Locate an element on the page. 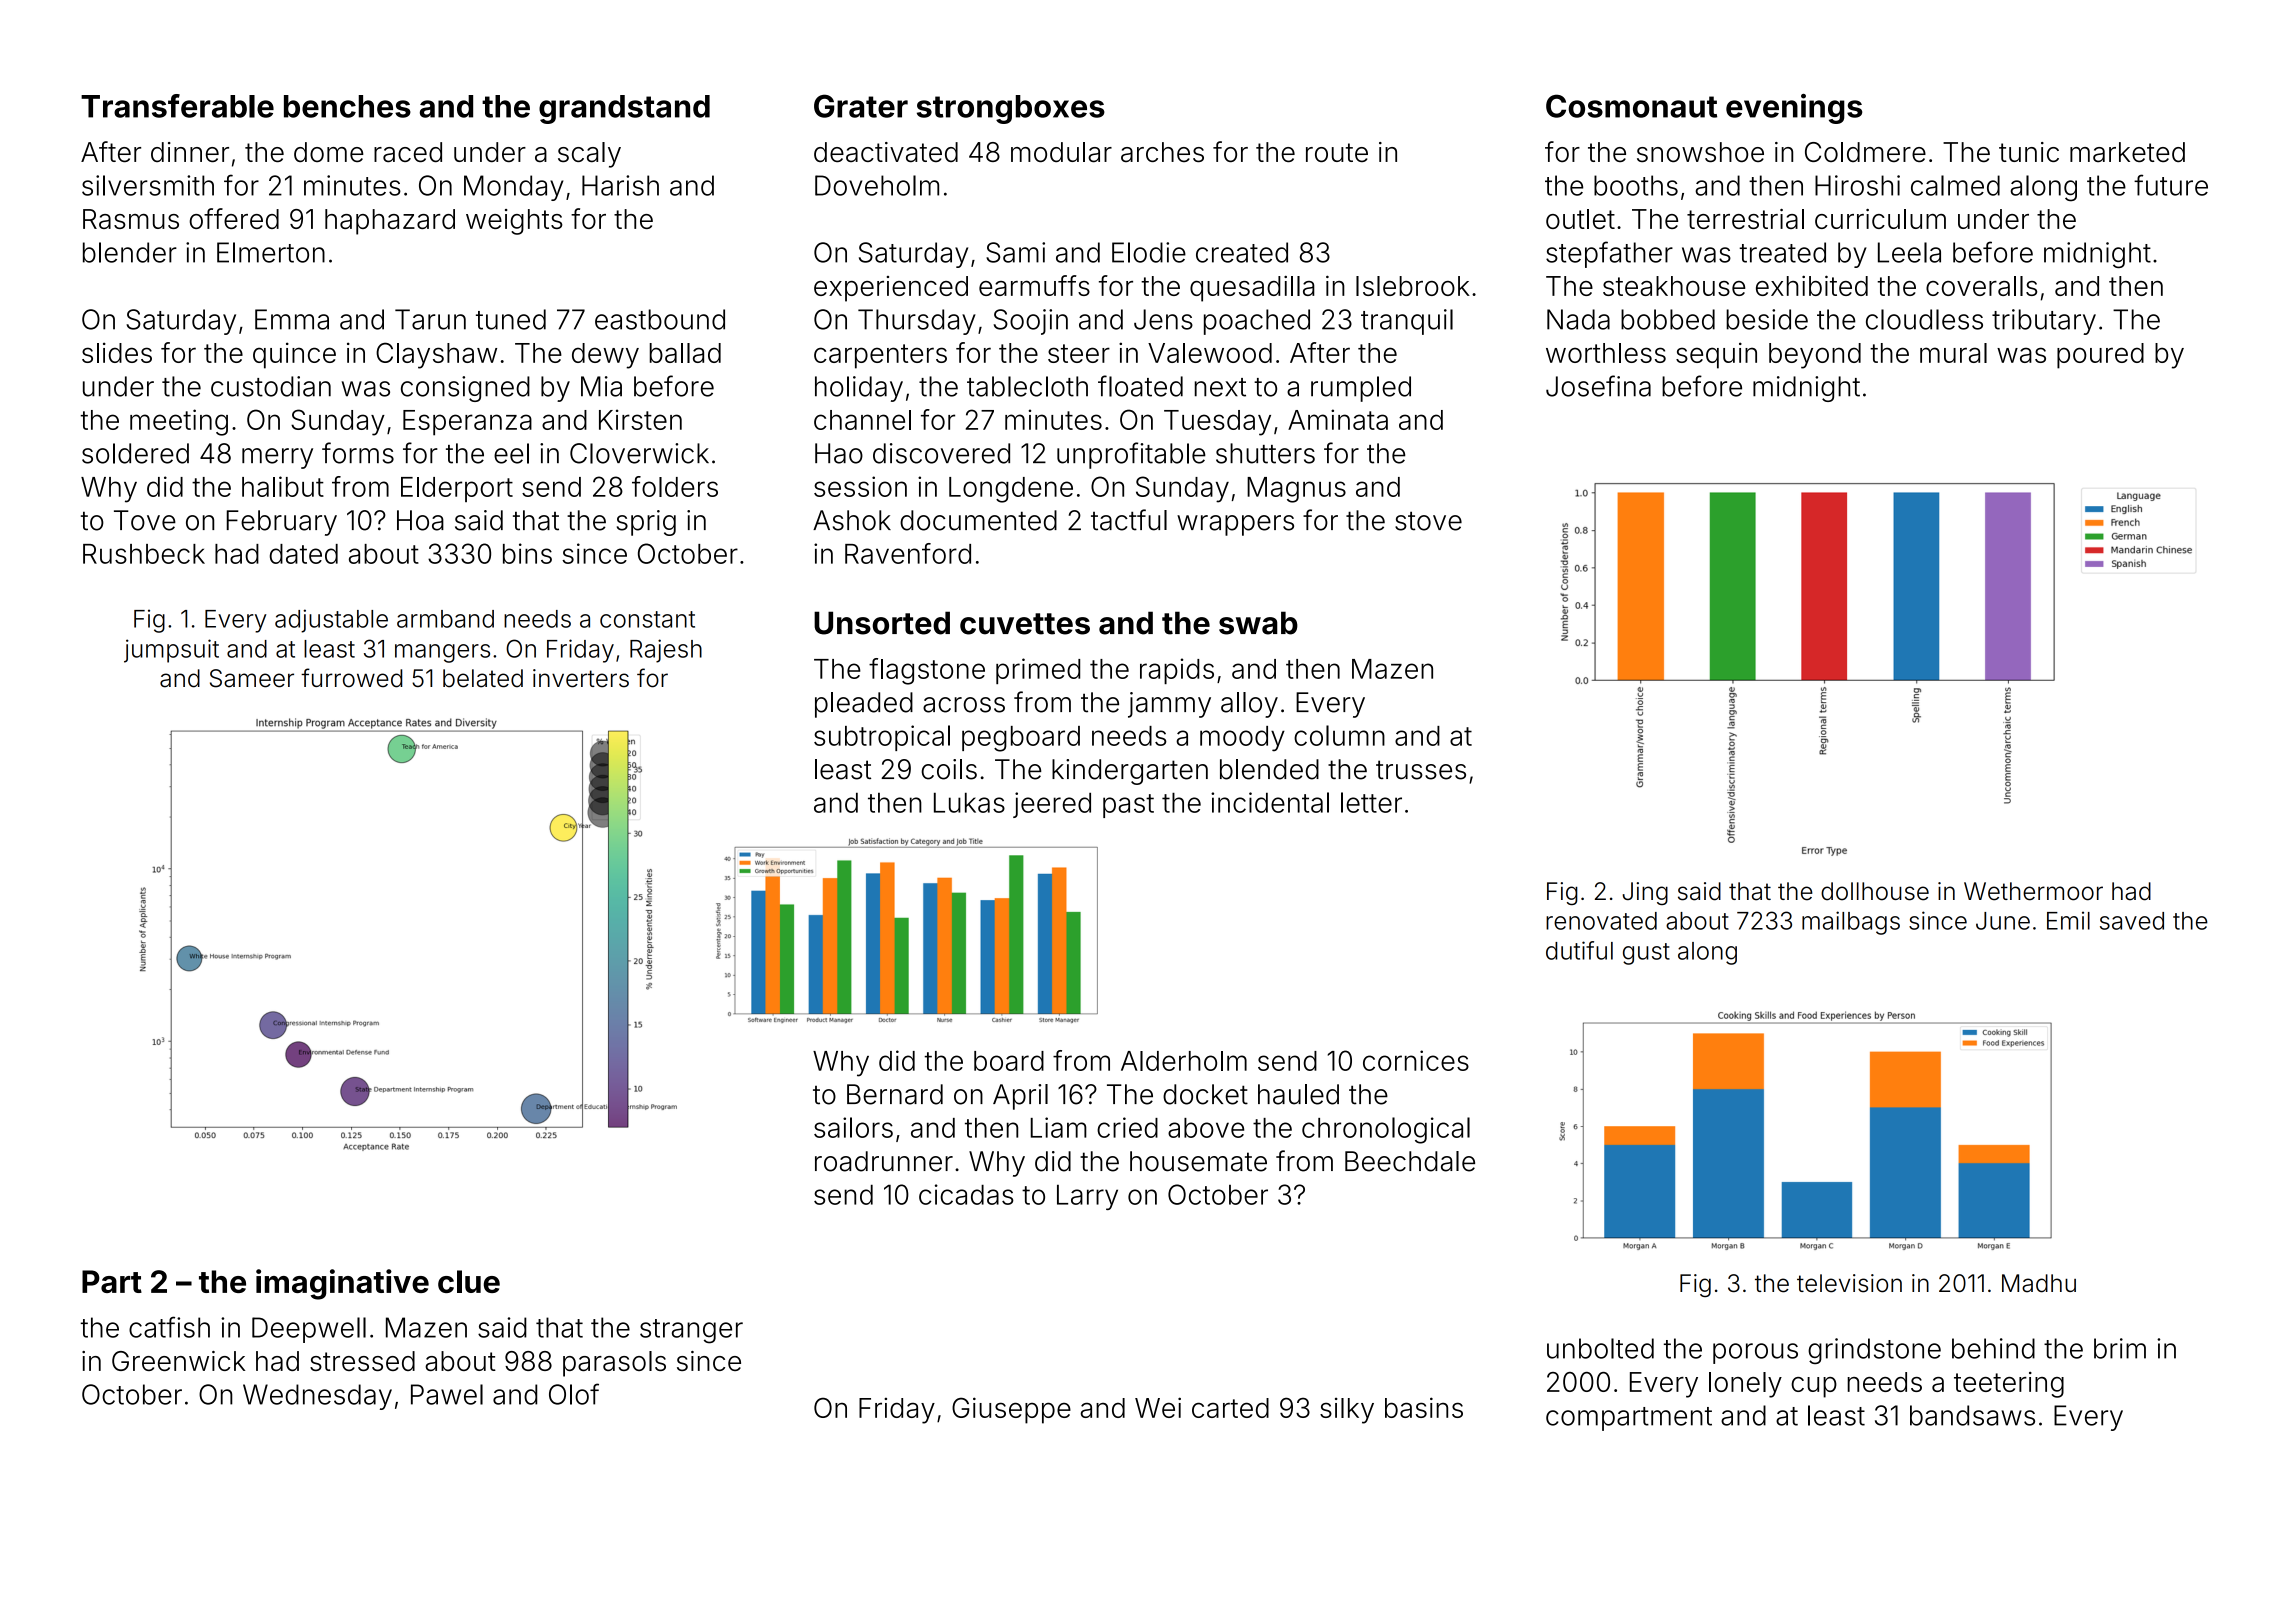 The width and height of the document is (2292, 1620). unbolted is located at coordinates (1600, 1348).
